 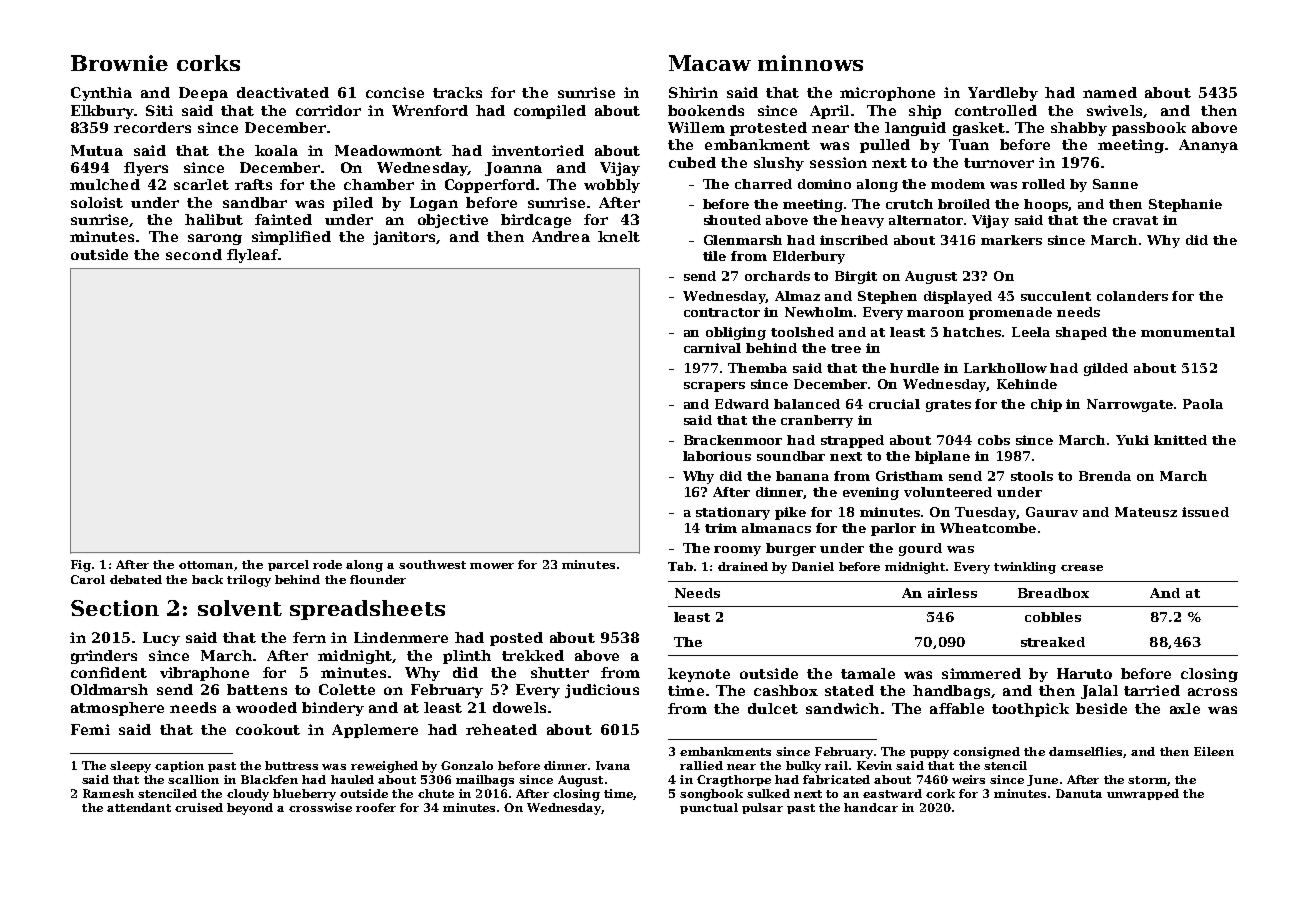 What do you see at coordinates (1105, 476) in the document?
I see `Brenda` at bounding box center [1105, 476].
